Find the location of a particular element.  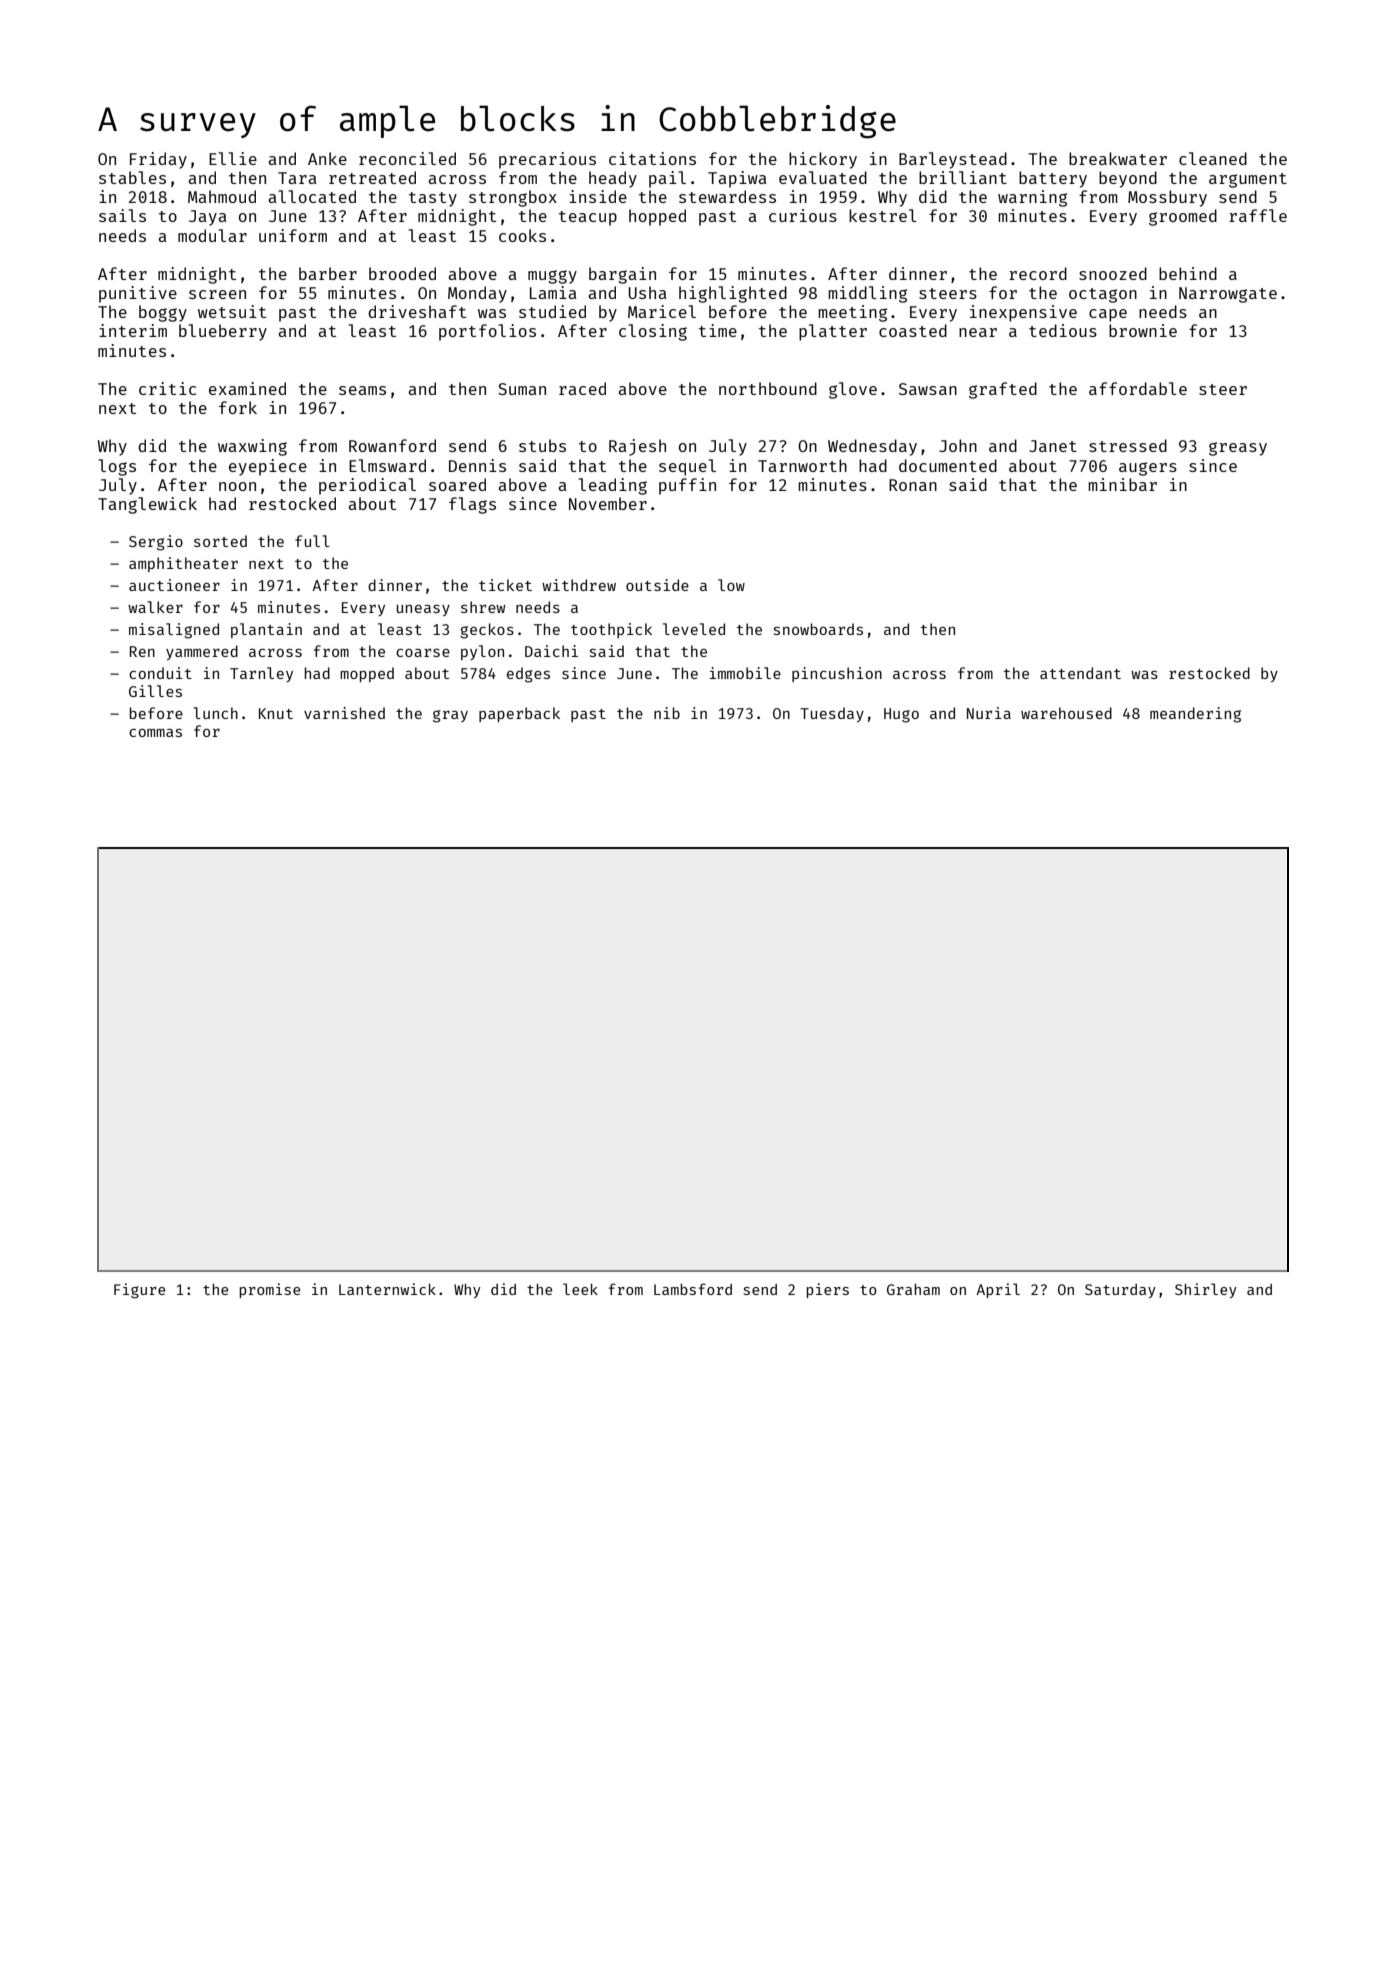

teacup is located at coordinates (588, 218).
